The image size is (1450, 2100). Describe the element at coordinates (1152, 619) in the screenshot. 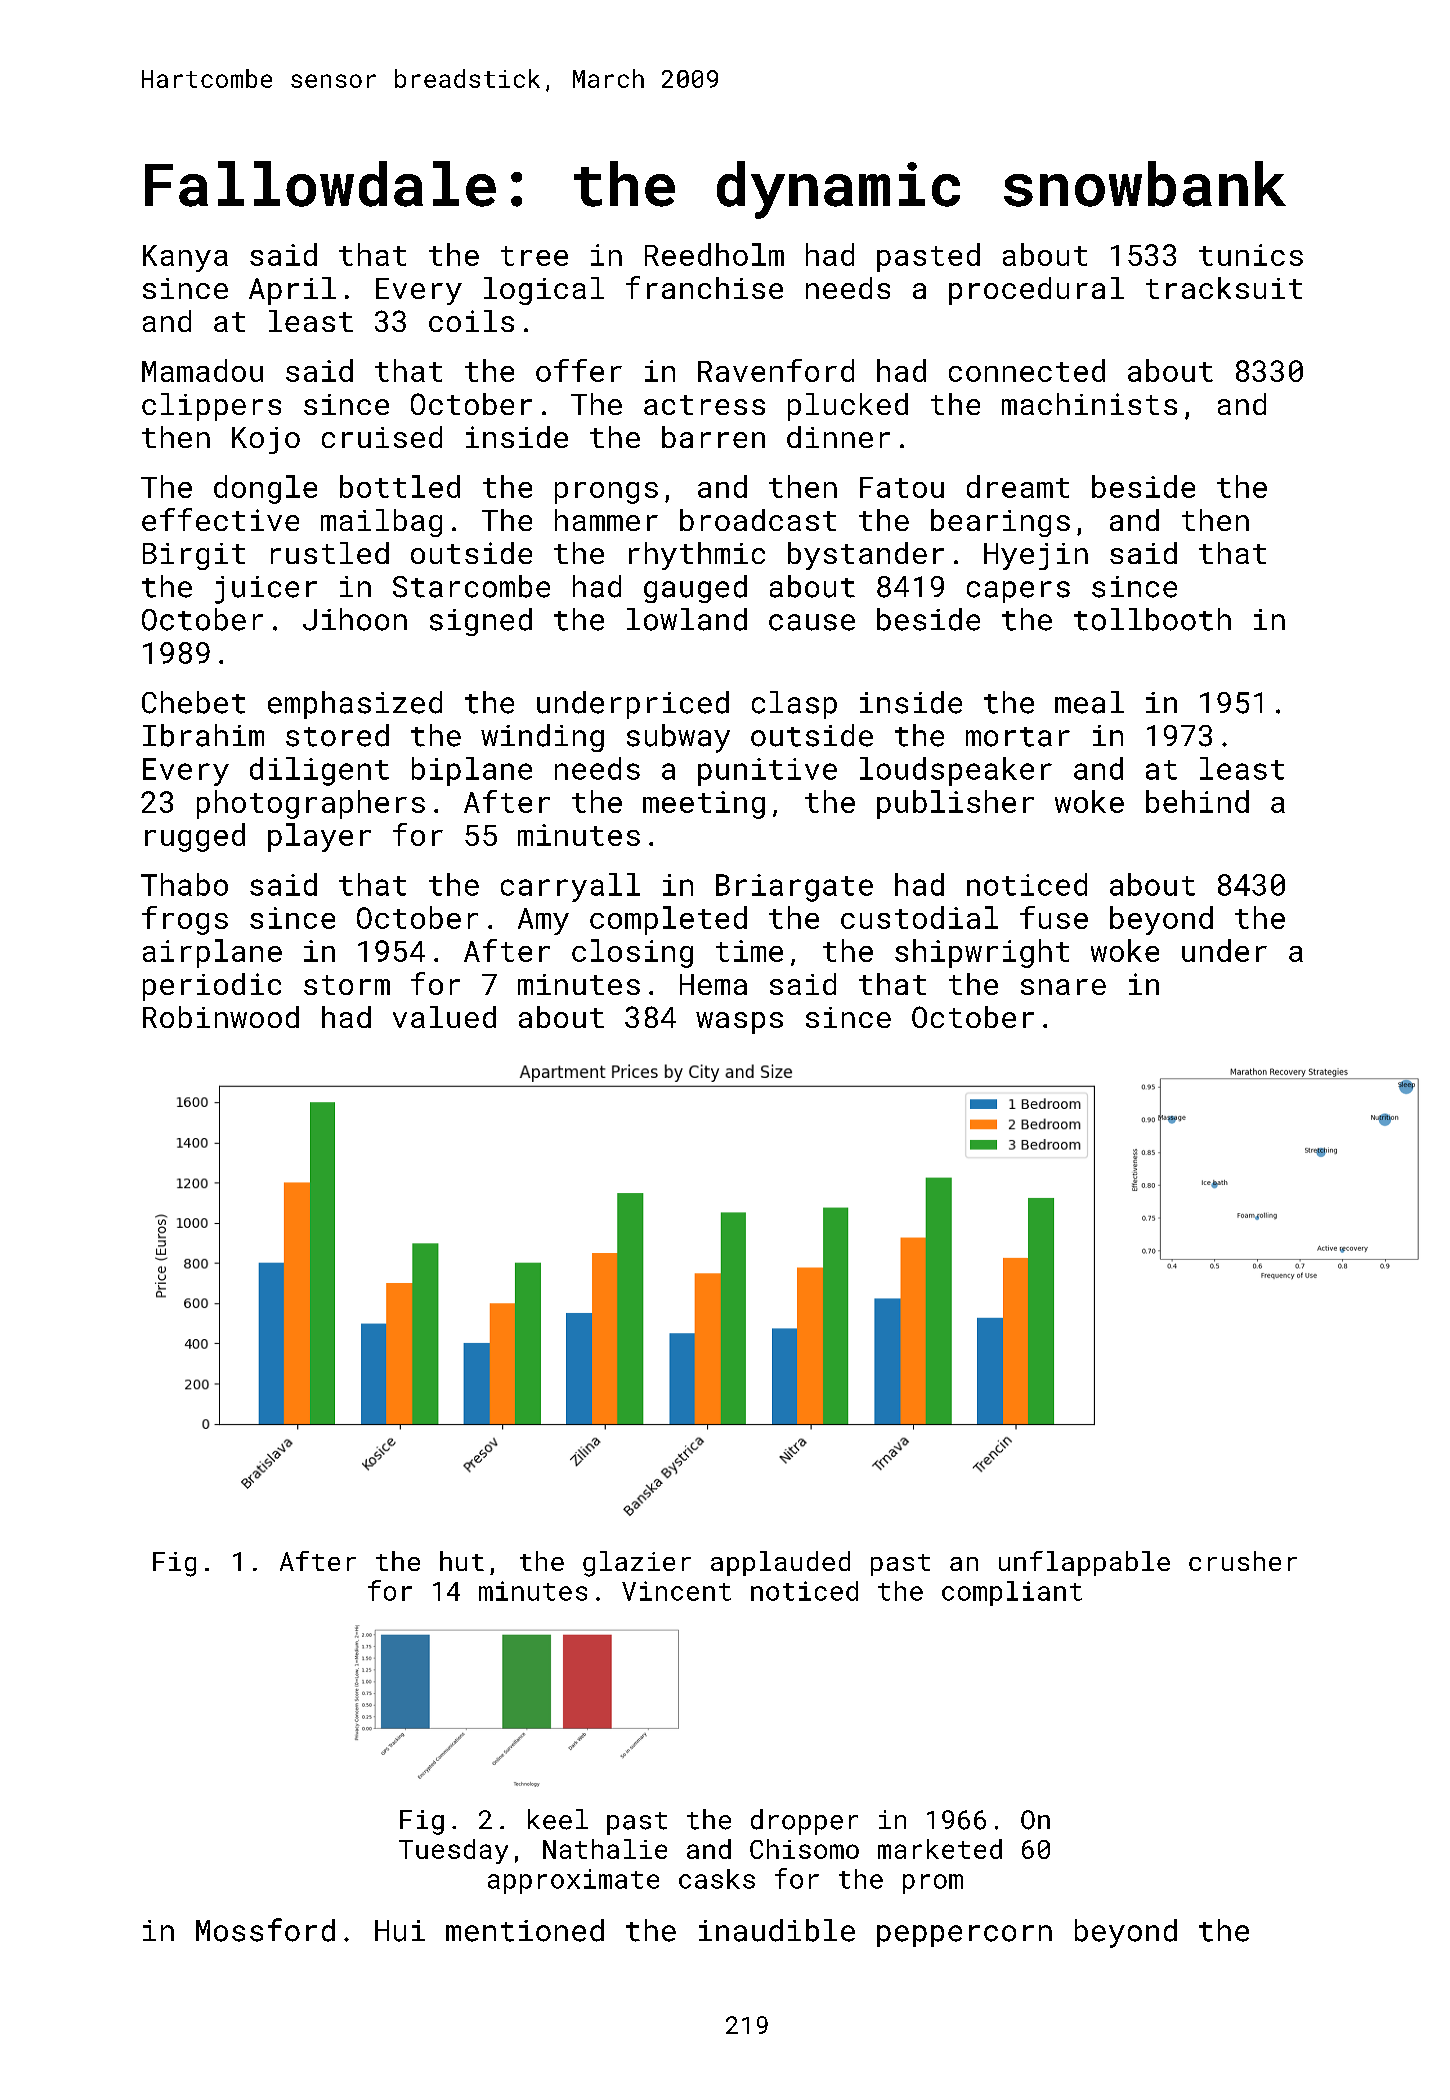

I see `tollbooth` at that location.
